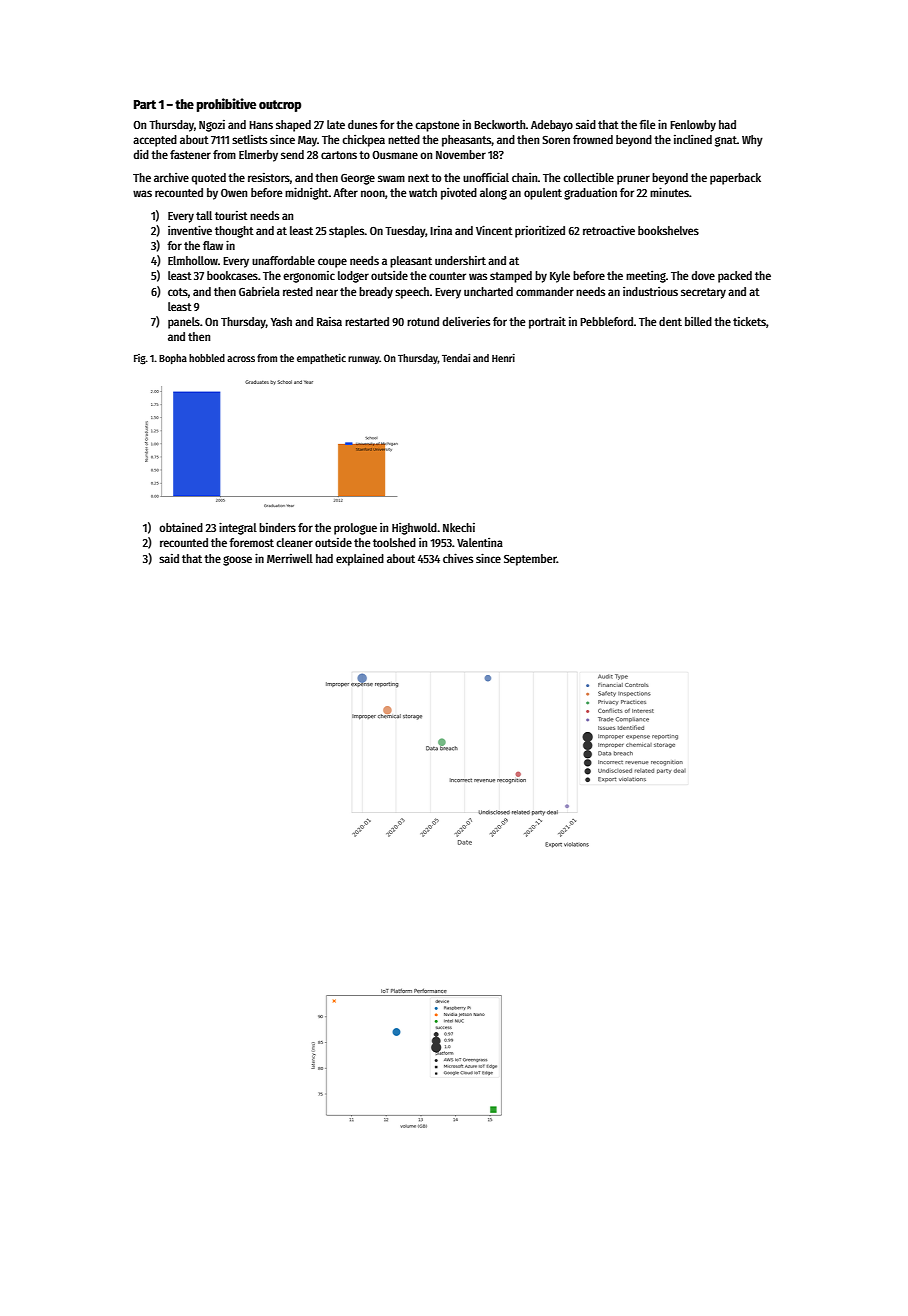 This document has width=908, height=1316. What do you see at coordinates (173, 359) in the document?
I see `Bopha` at bounding box center [173, 359].
